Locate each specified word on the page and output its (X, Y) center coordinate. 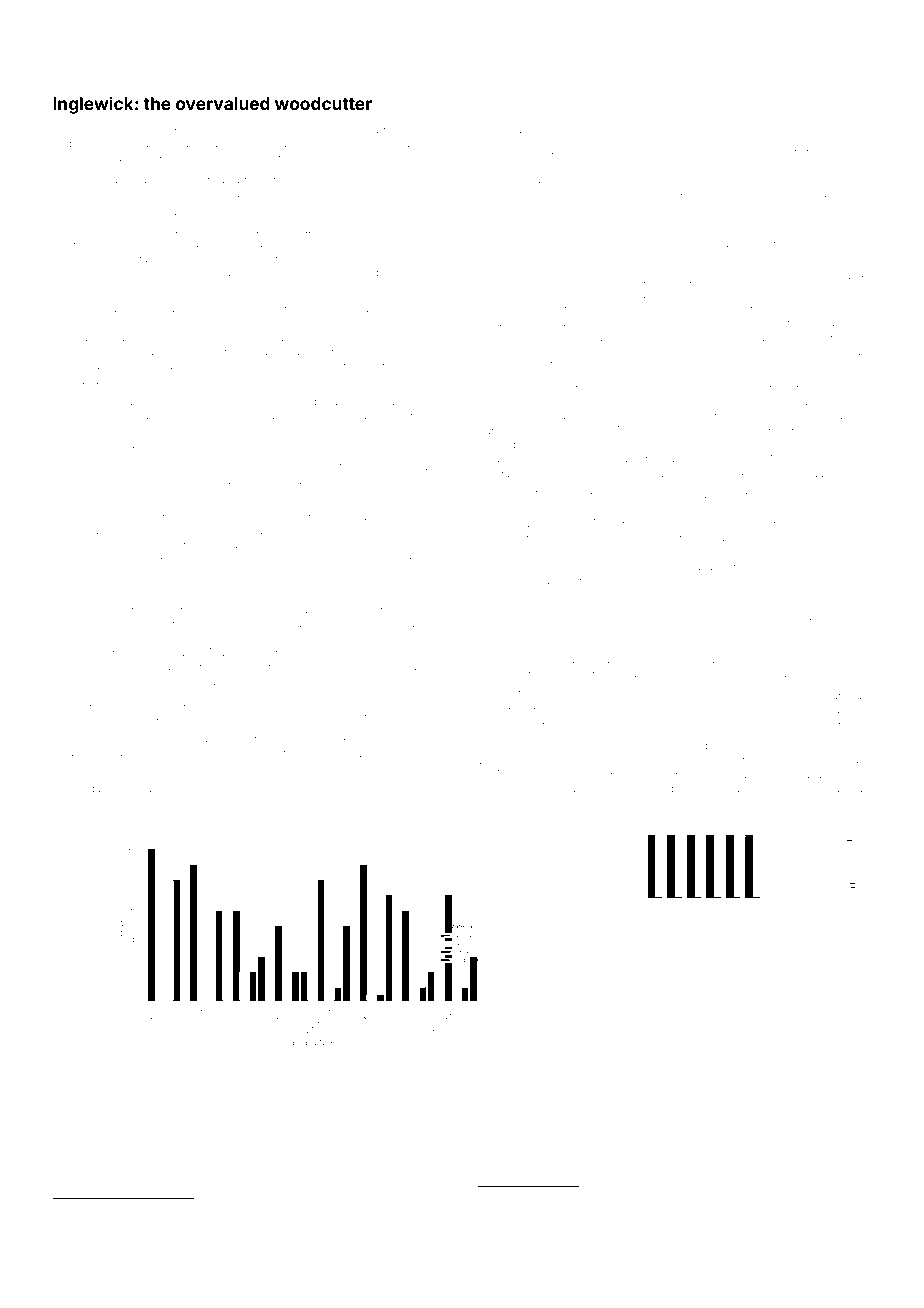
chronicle (215, 258)
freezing (237, 804)
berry (781, 181)
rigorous (425, 274)
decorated (202, 609)
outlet (406, 803)
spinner (728, 675)
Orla (555, 1196)
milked (533, 581)
